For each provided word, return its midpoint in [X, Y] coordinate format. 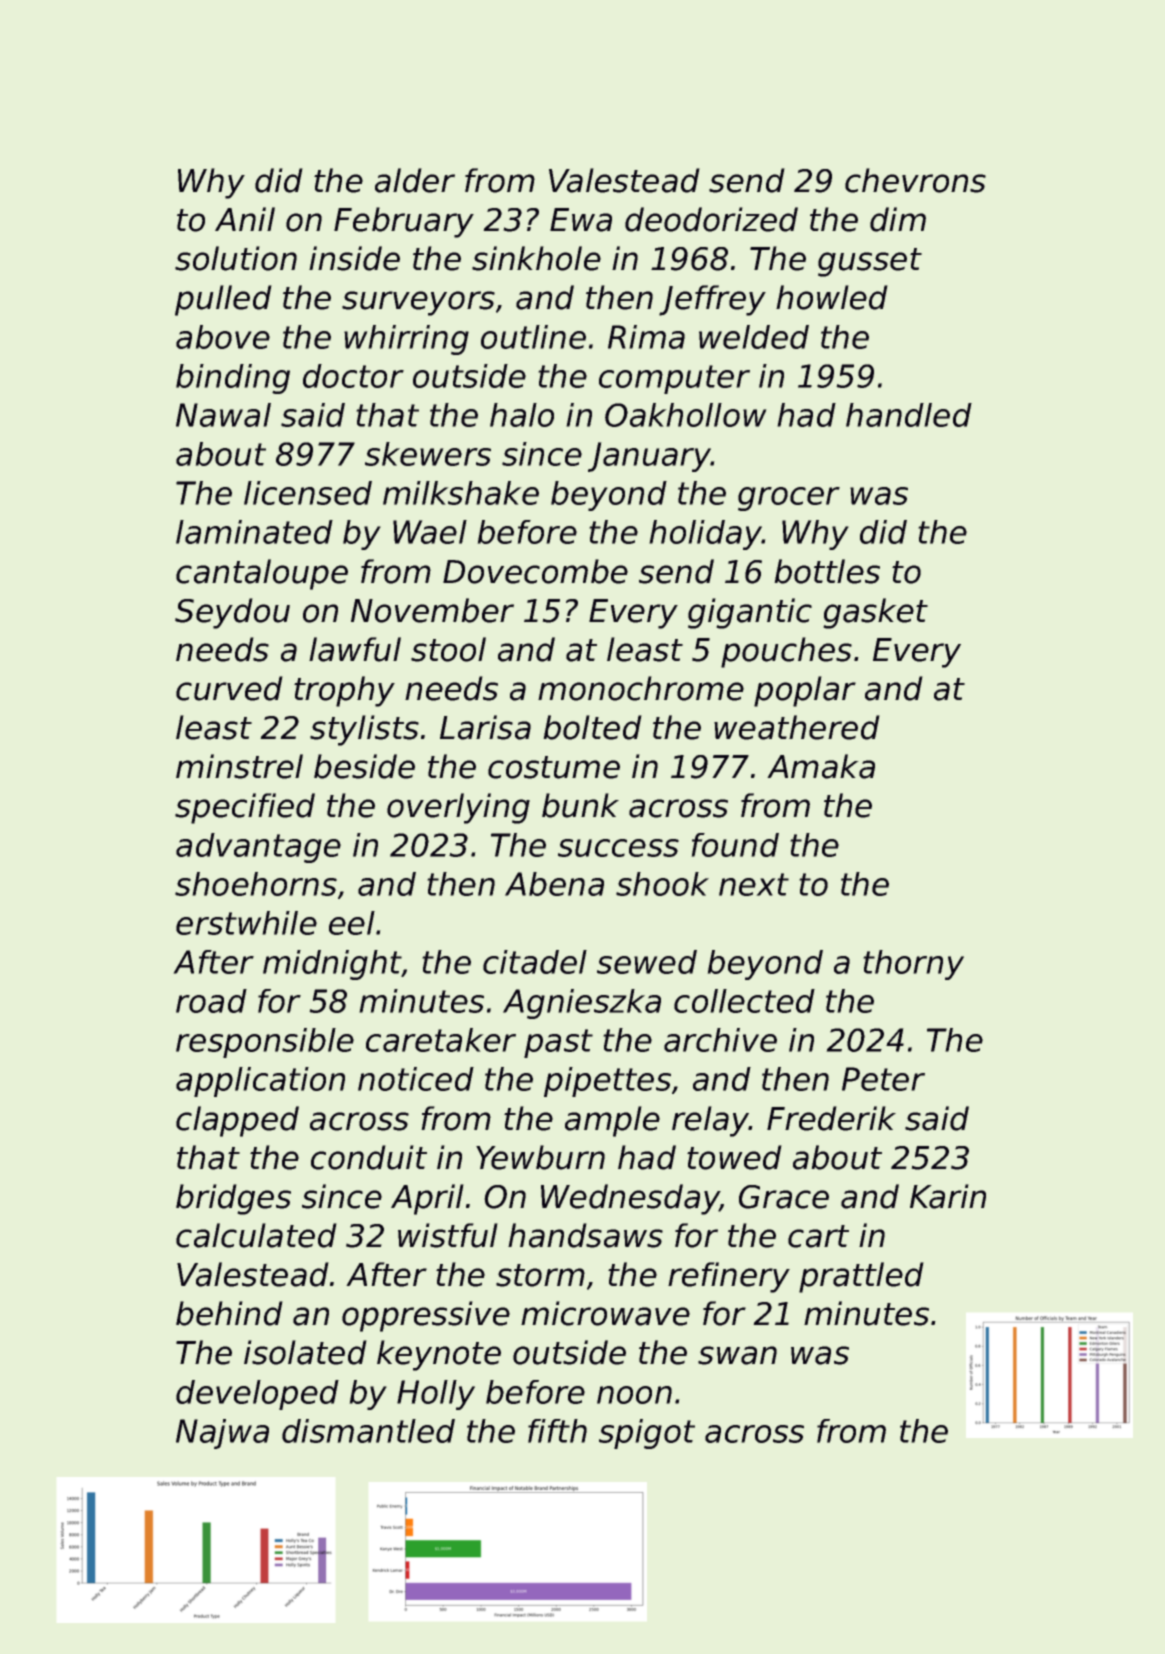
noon [634, 1395]
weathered [796, 727]
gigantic [750, 613]
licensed [308, 493]
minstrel [239, 766]
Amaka [821, 766]
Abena [554, 884]
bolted [592, 727]
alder [415, 180]
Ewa [581, 220]
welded [754, 337]
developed [257, 1395]
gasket [876, 613]
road [211, 1001]
